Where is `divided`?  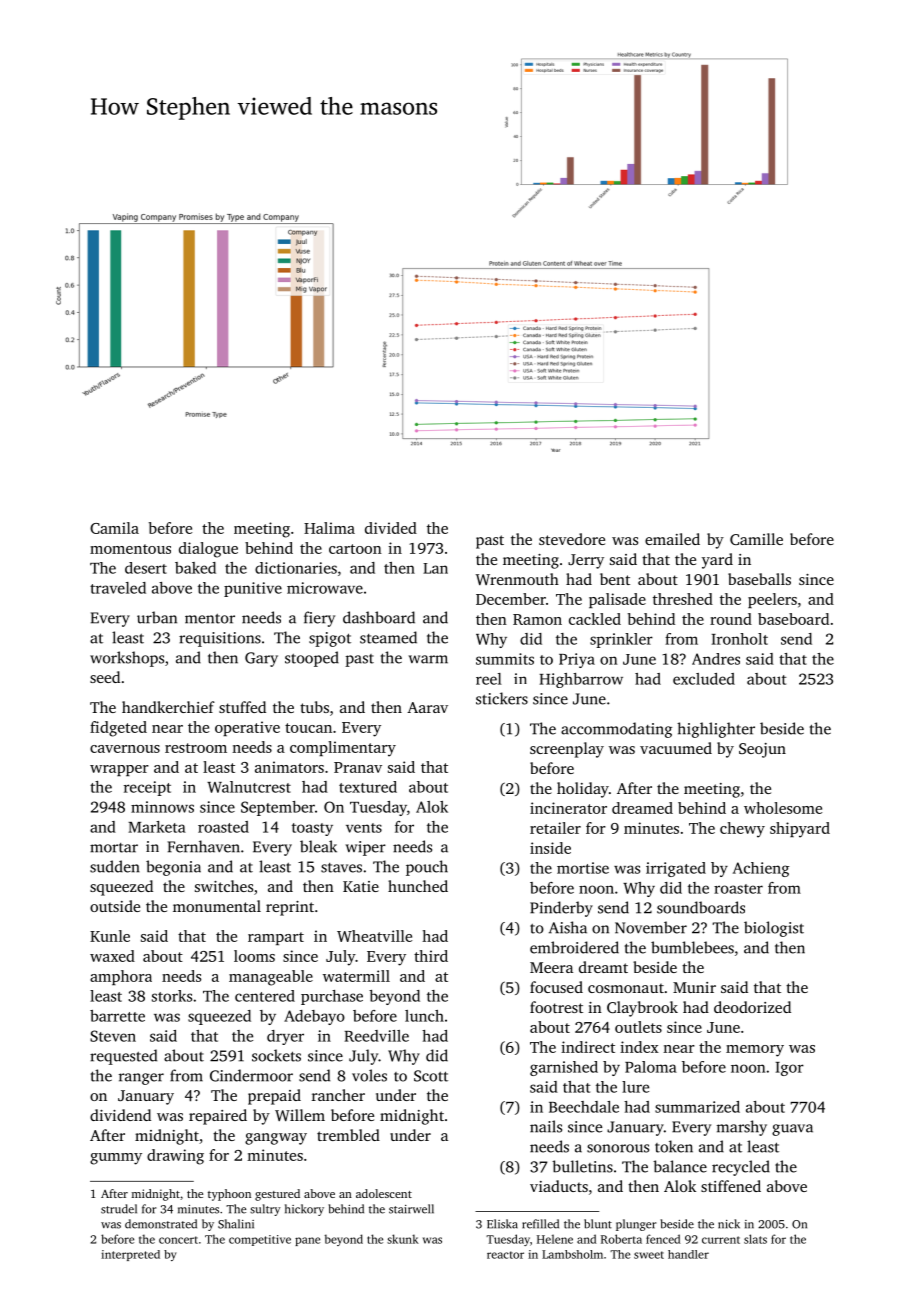
divided is located at coordinates (391, 528).
